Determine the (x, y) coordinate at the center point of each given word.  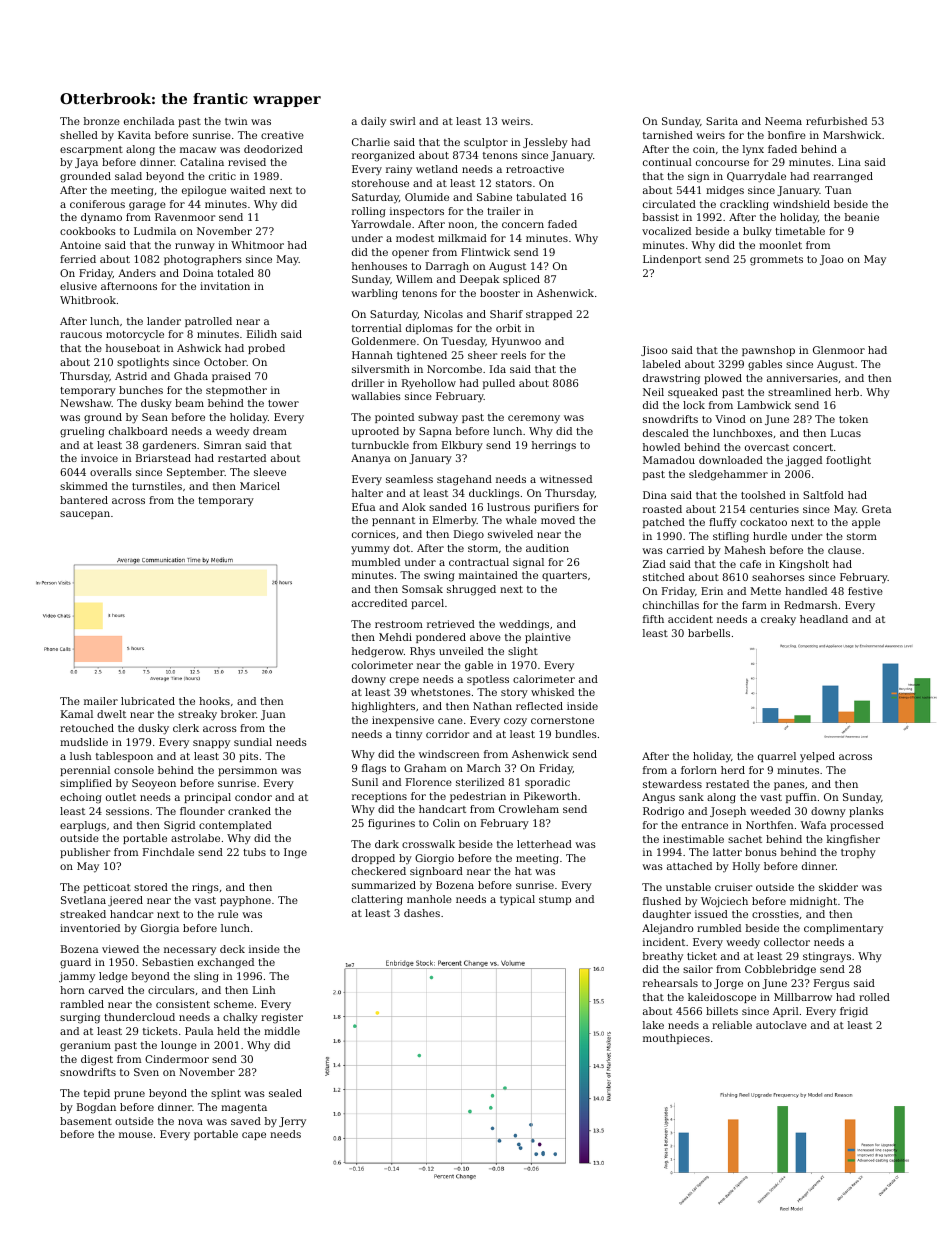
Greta (876, 509)
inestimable (693, 839)
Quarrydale (756, 177)
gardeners (169, 446)
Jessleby (545, 143)
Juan (273, 715)
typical (517, 900)
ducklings (494, 494)
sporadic (547, 783)
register (282, 1018)
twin (236, 121)
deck (232, 949)
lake (653, 1025)
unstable (688, 887)
